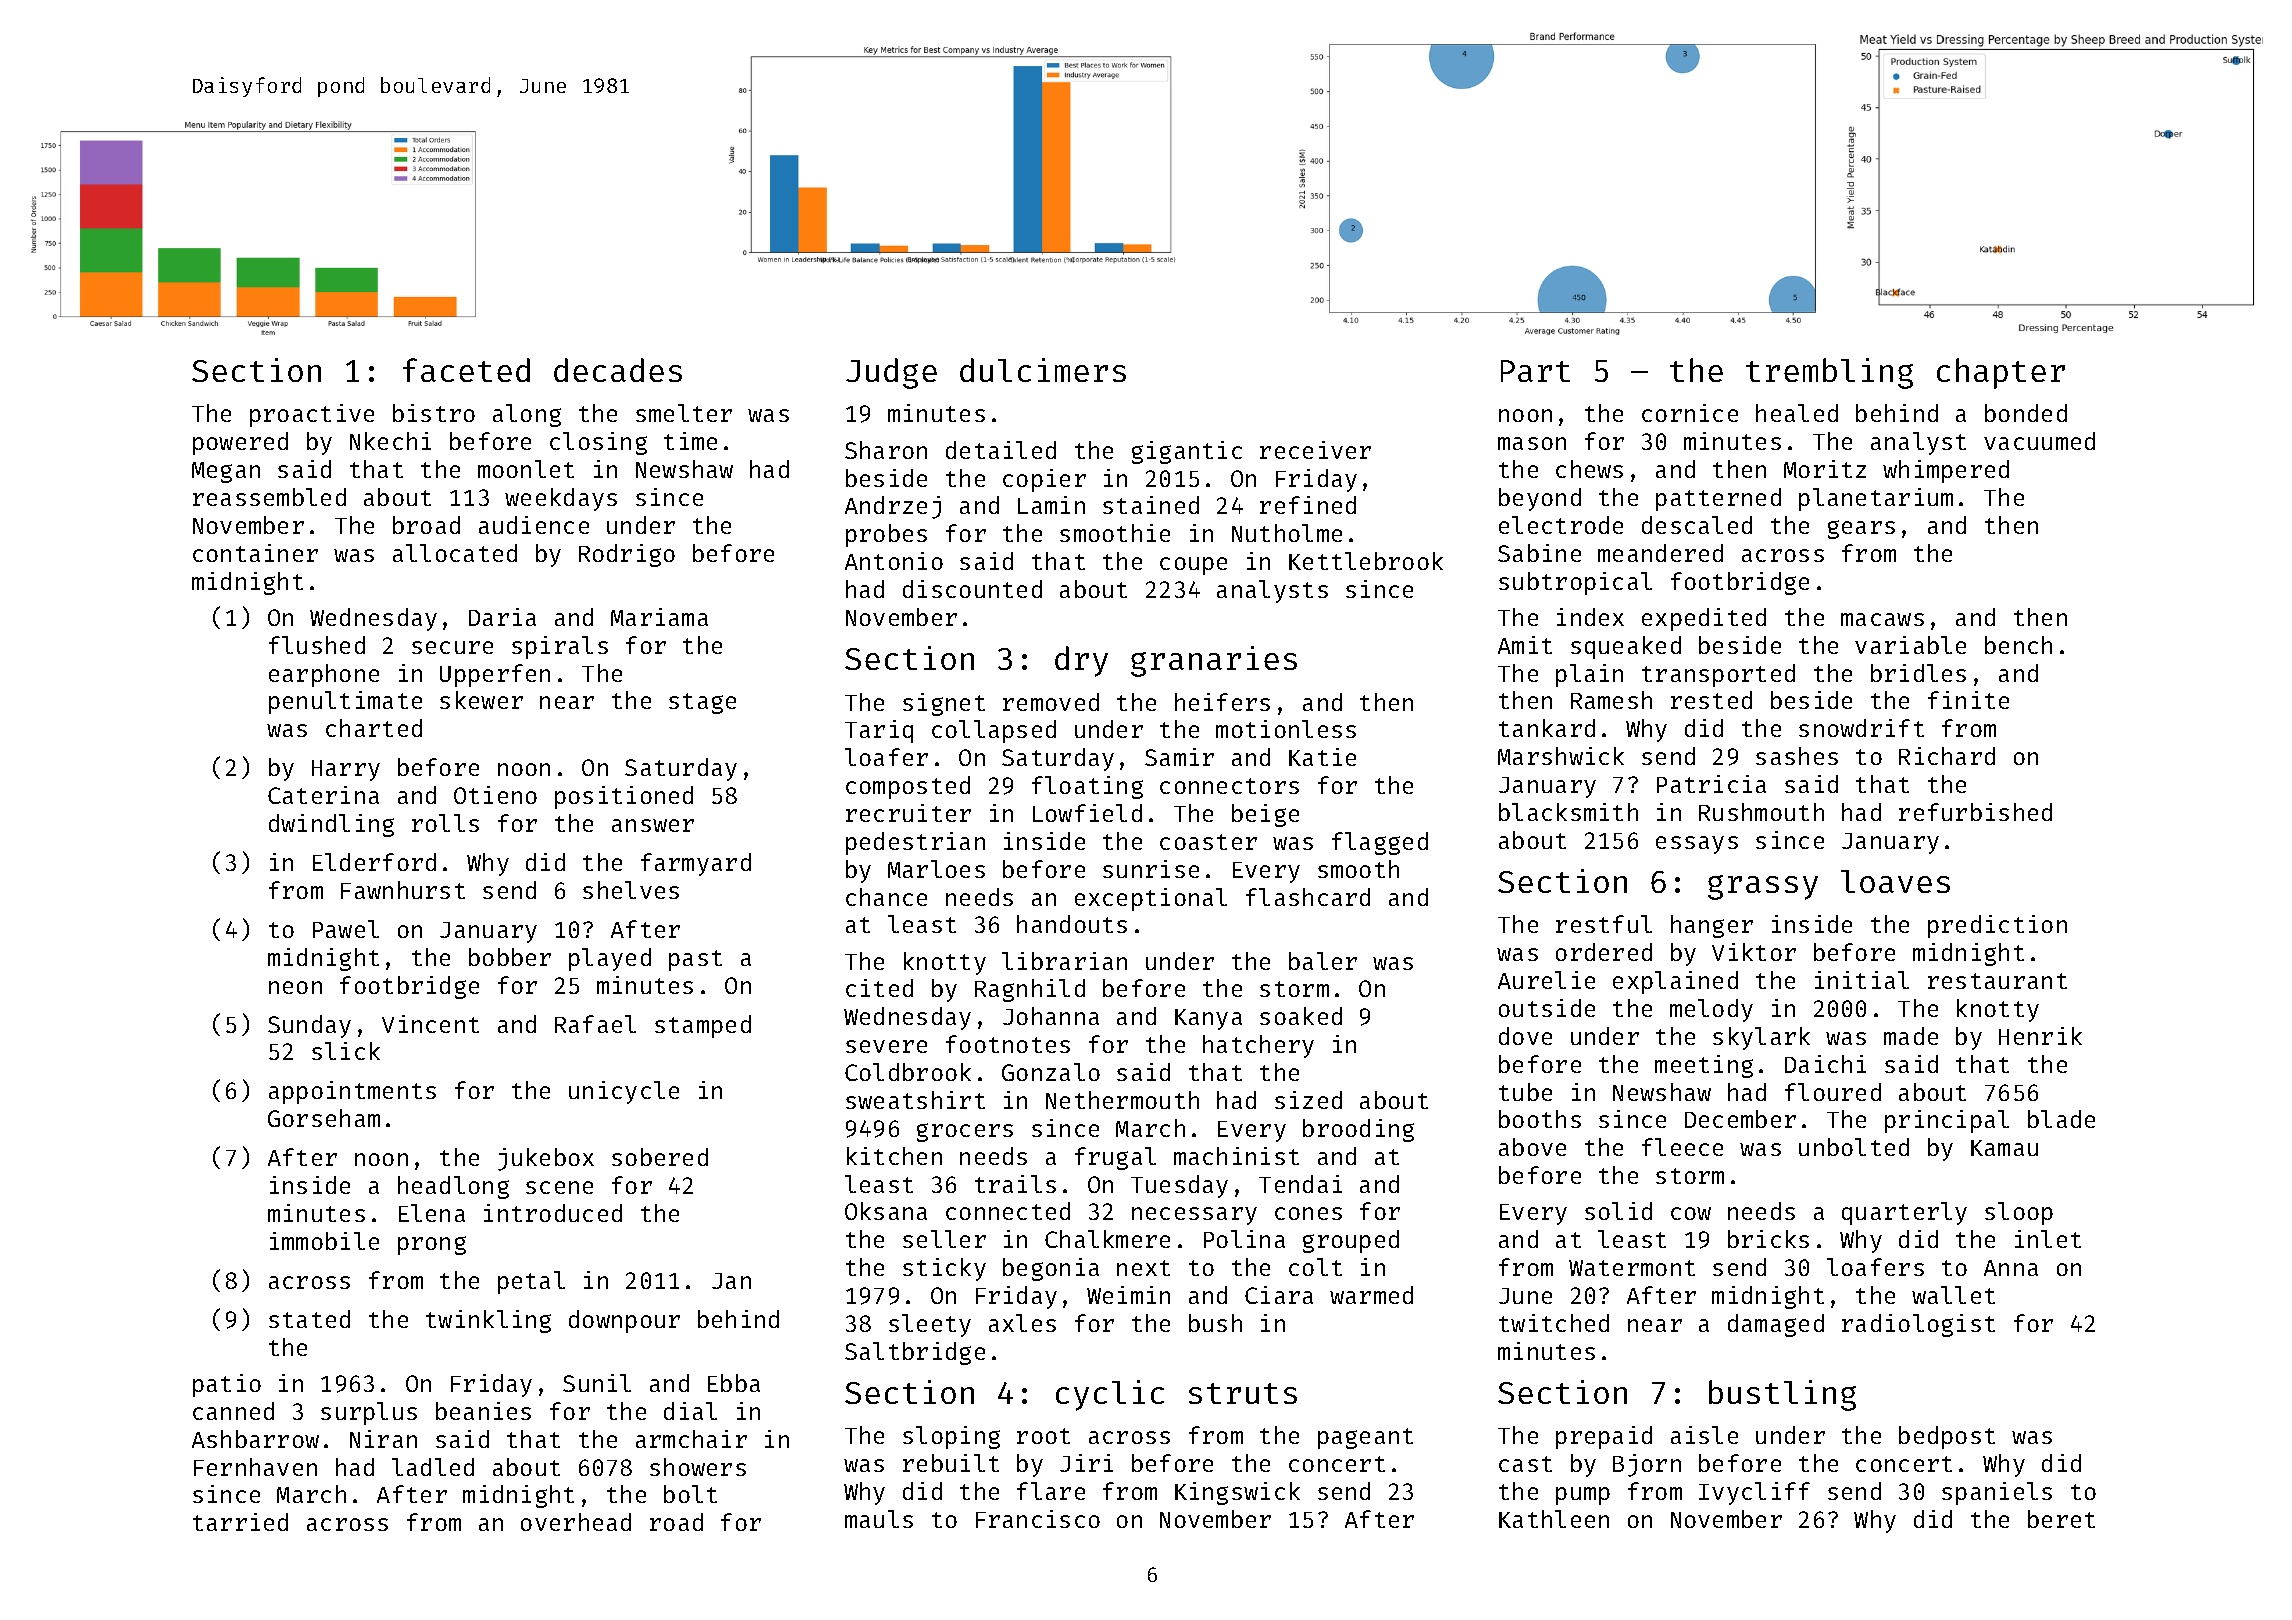  What do you see at coordinates (597, 1383) in the screenshot?
I see `Sunil` at bounding box center [597, 1383].
